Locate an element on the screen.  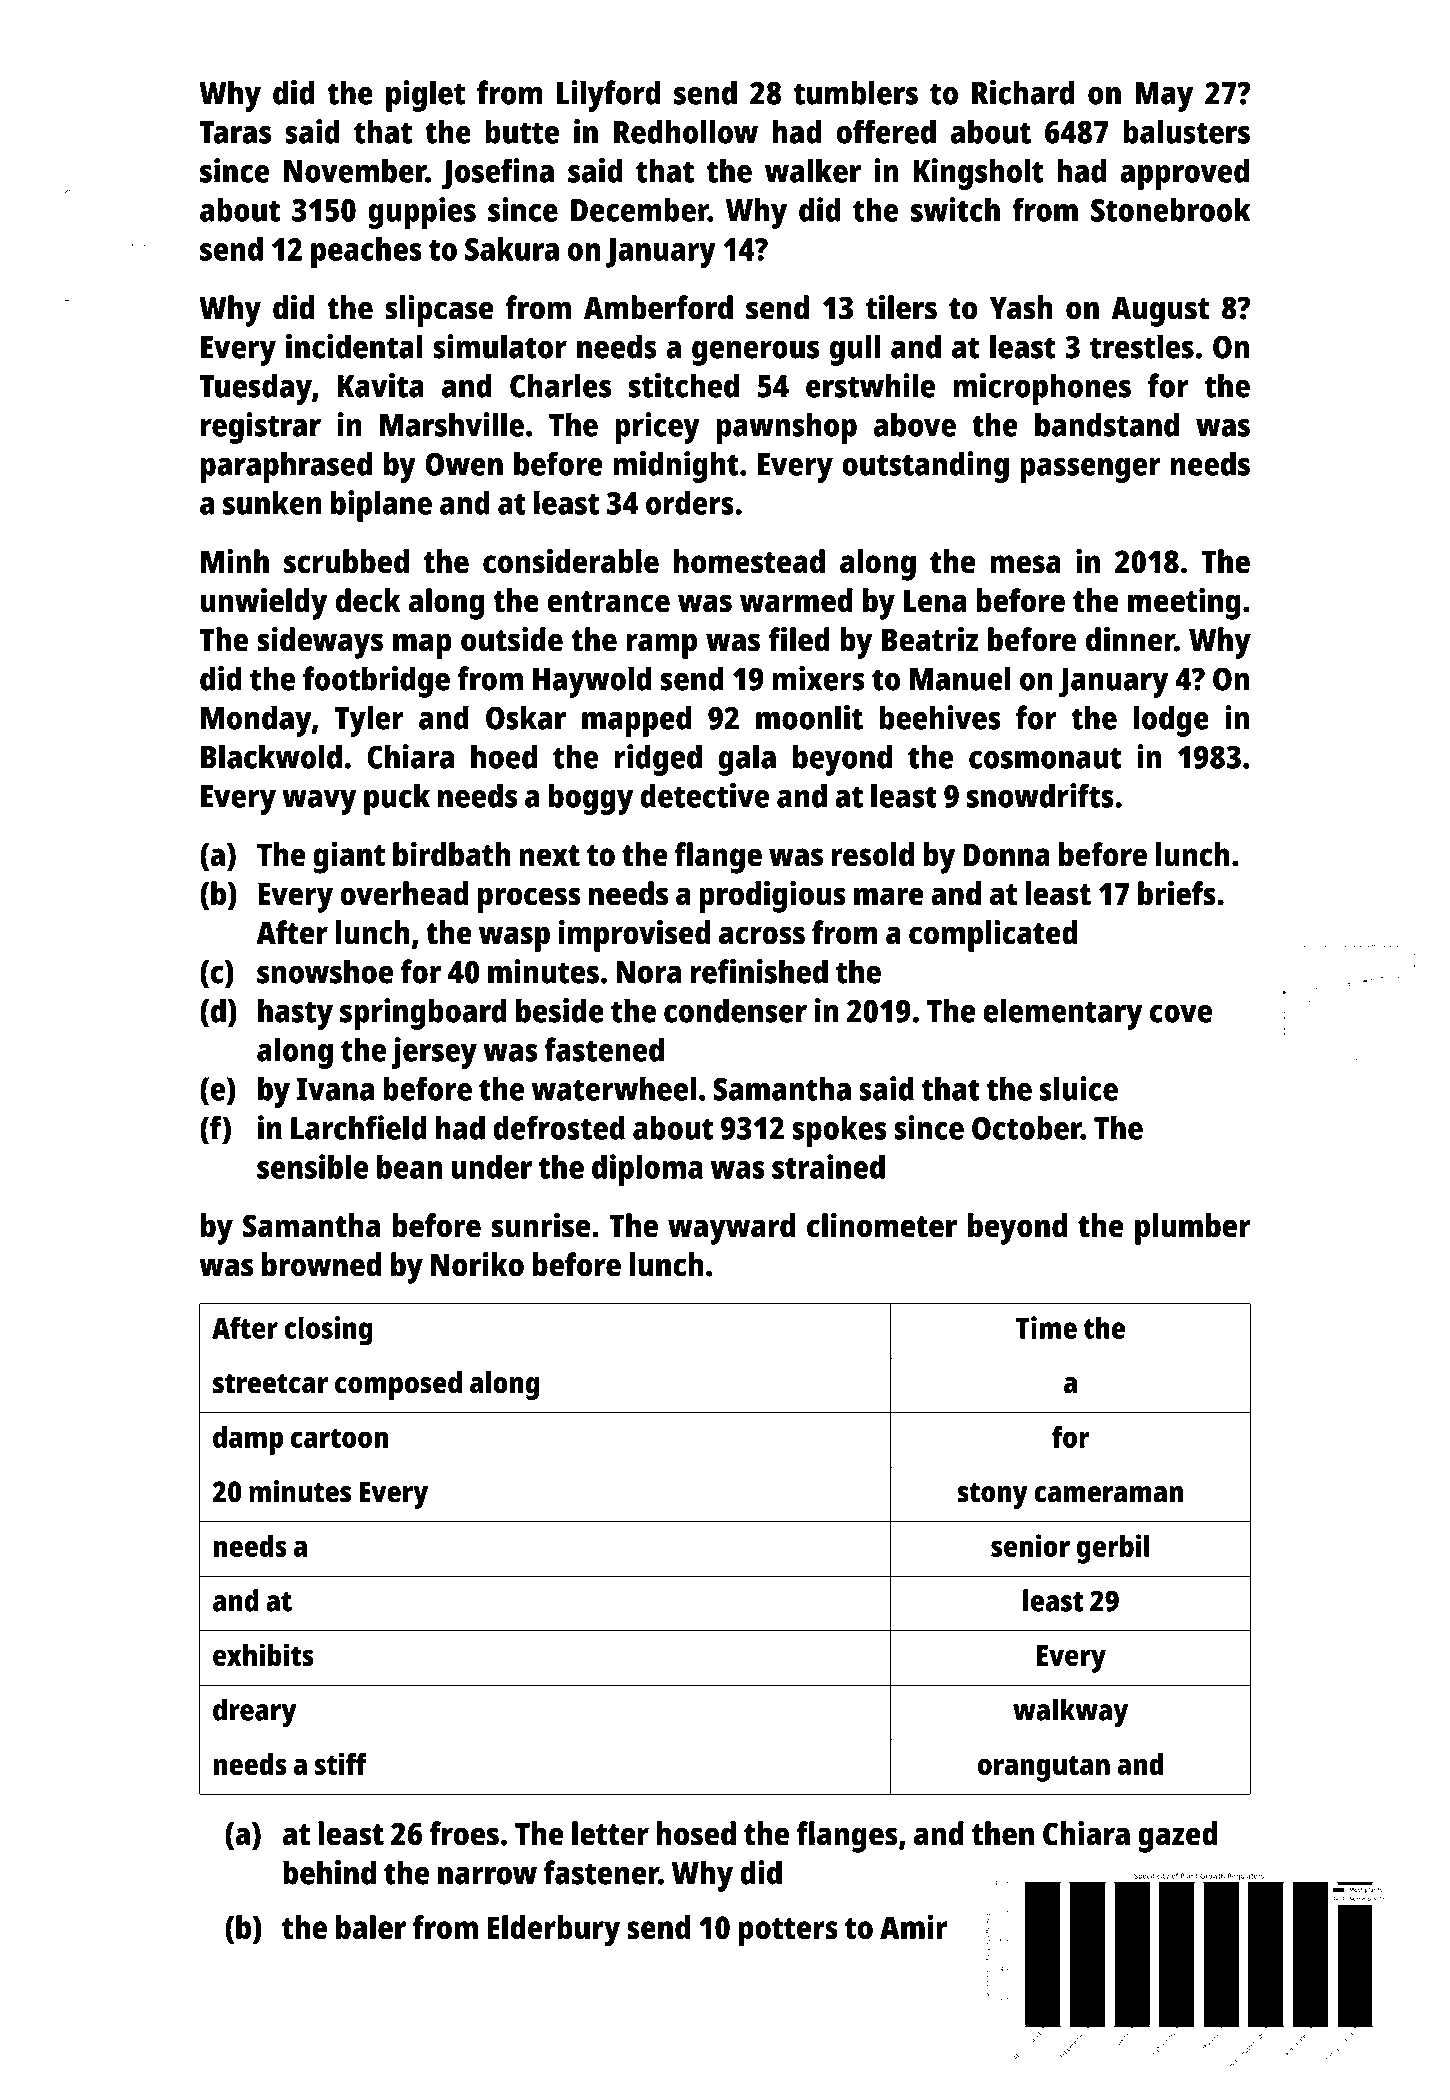
sluice is located at coordinates (1079, 1088).
